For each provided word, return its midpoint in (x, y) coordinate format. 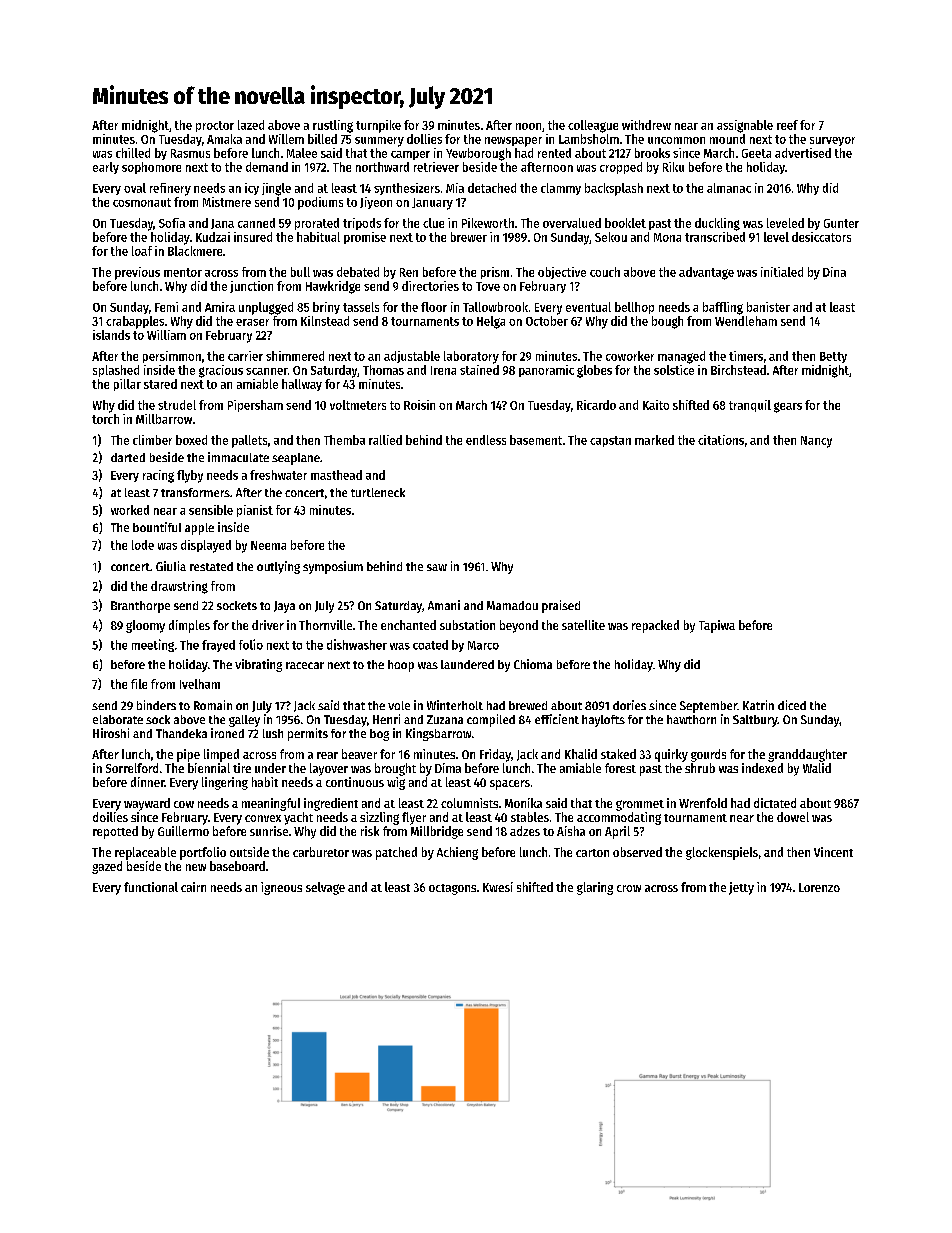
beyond (519, 626)
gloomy (145, 626)
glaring (595, 888)
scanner (267, 371)
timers (746, 356)
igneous (281, 888)
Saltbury (755, 721)
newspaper (513, 142)
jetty (741, 888)
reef (787, 125)
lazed (251, 125)
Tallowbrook (495, 307)
